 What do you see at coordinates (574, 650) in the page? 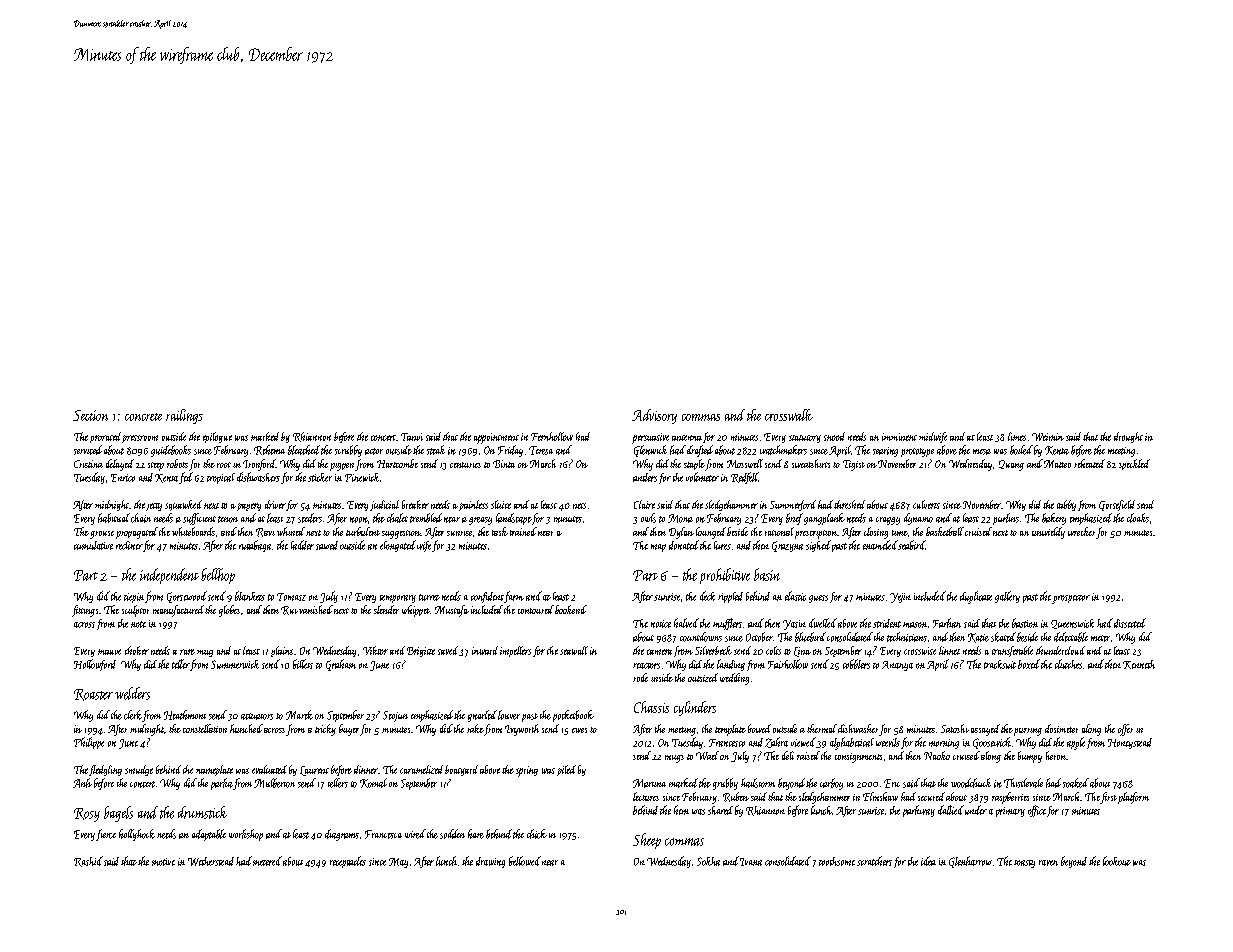
I see `seawall` at bounding box center [574, 650].
